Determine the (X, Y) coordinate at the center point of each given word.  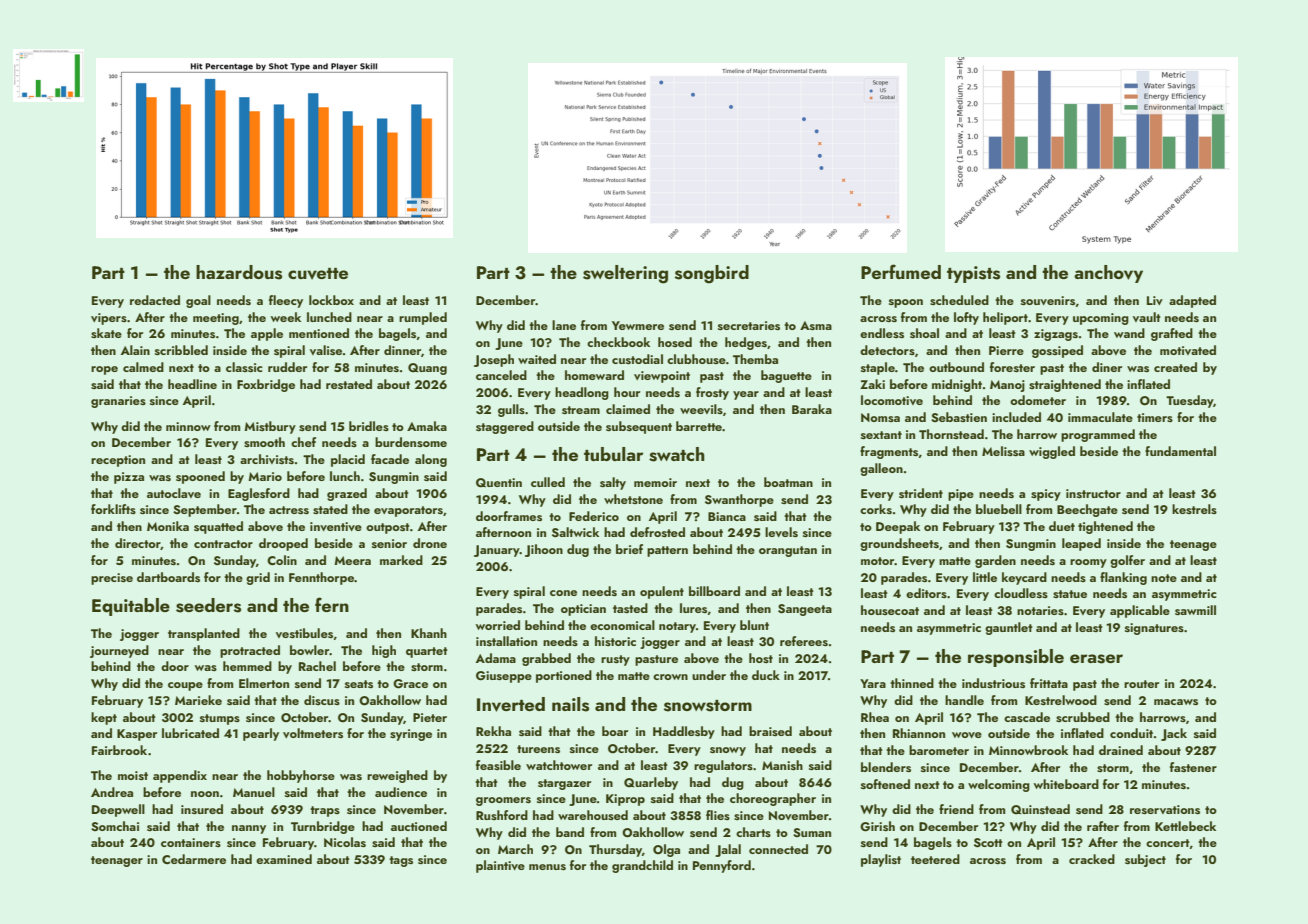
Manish (782, 765)
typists (973, 274)
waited (537, 359)
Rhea (875, 717)
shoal (924, 333)
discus (322, 700)
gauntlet (1009, 628)
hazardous (239, 272)
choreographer (773, 799)
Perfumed (901, 271)
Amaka (427, 426)
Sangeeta (805, 610)
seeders (208, 605)
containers (191, 842)
